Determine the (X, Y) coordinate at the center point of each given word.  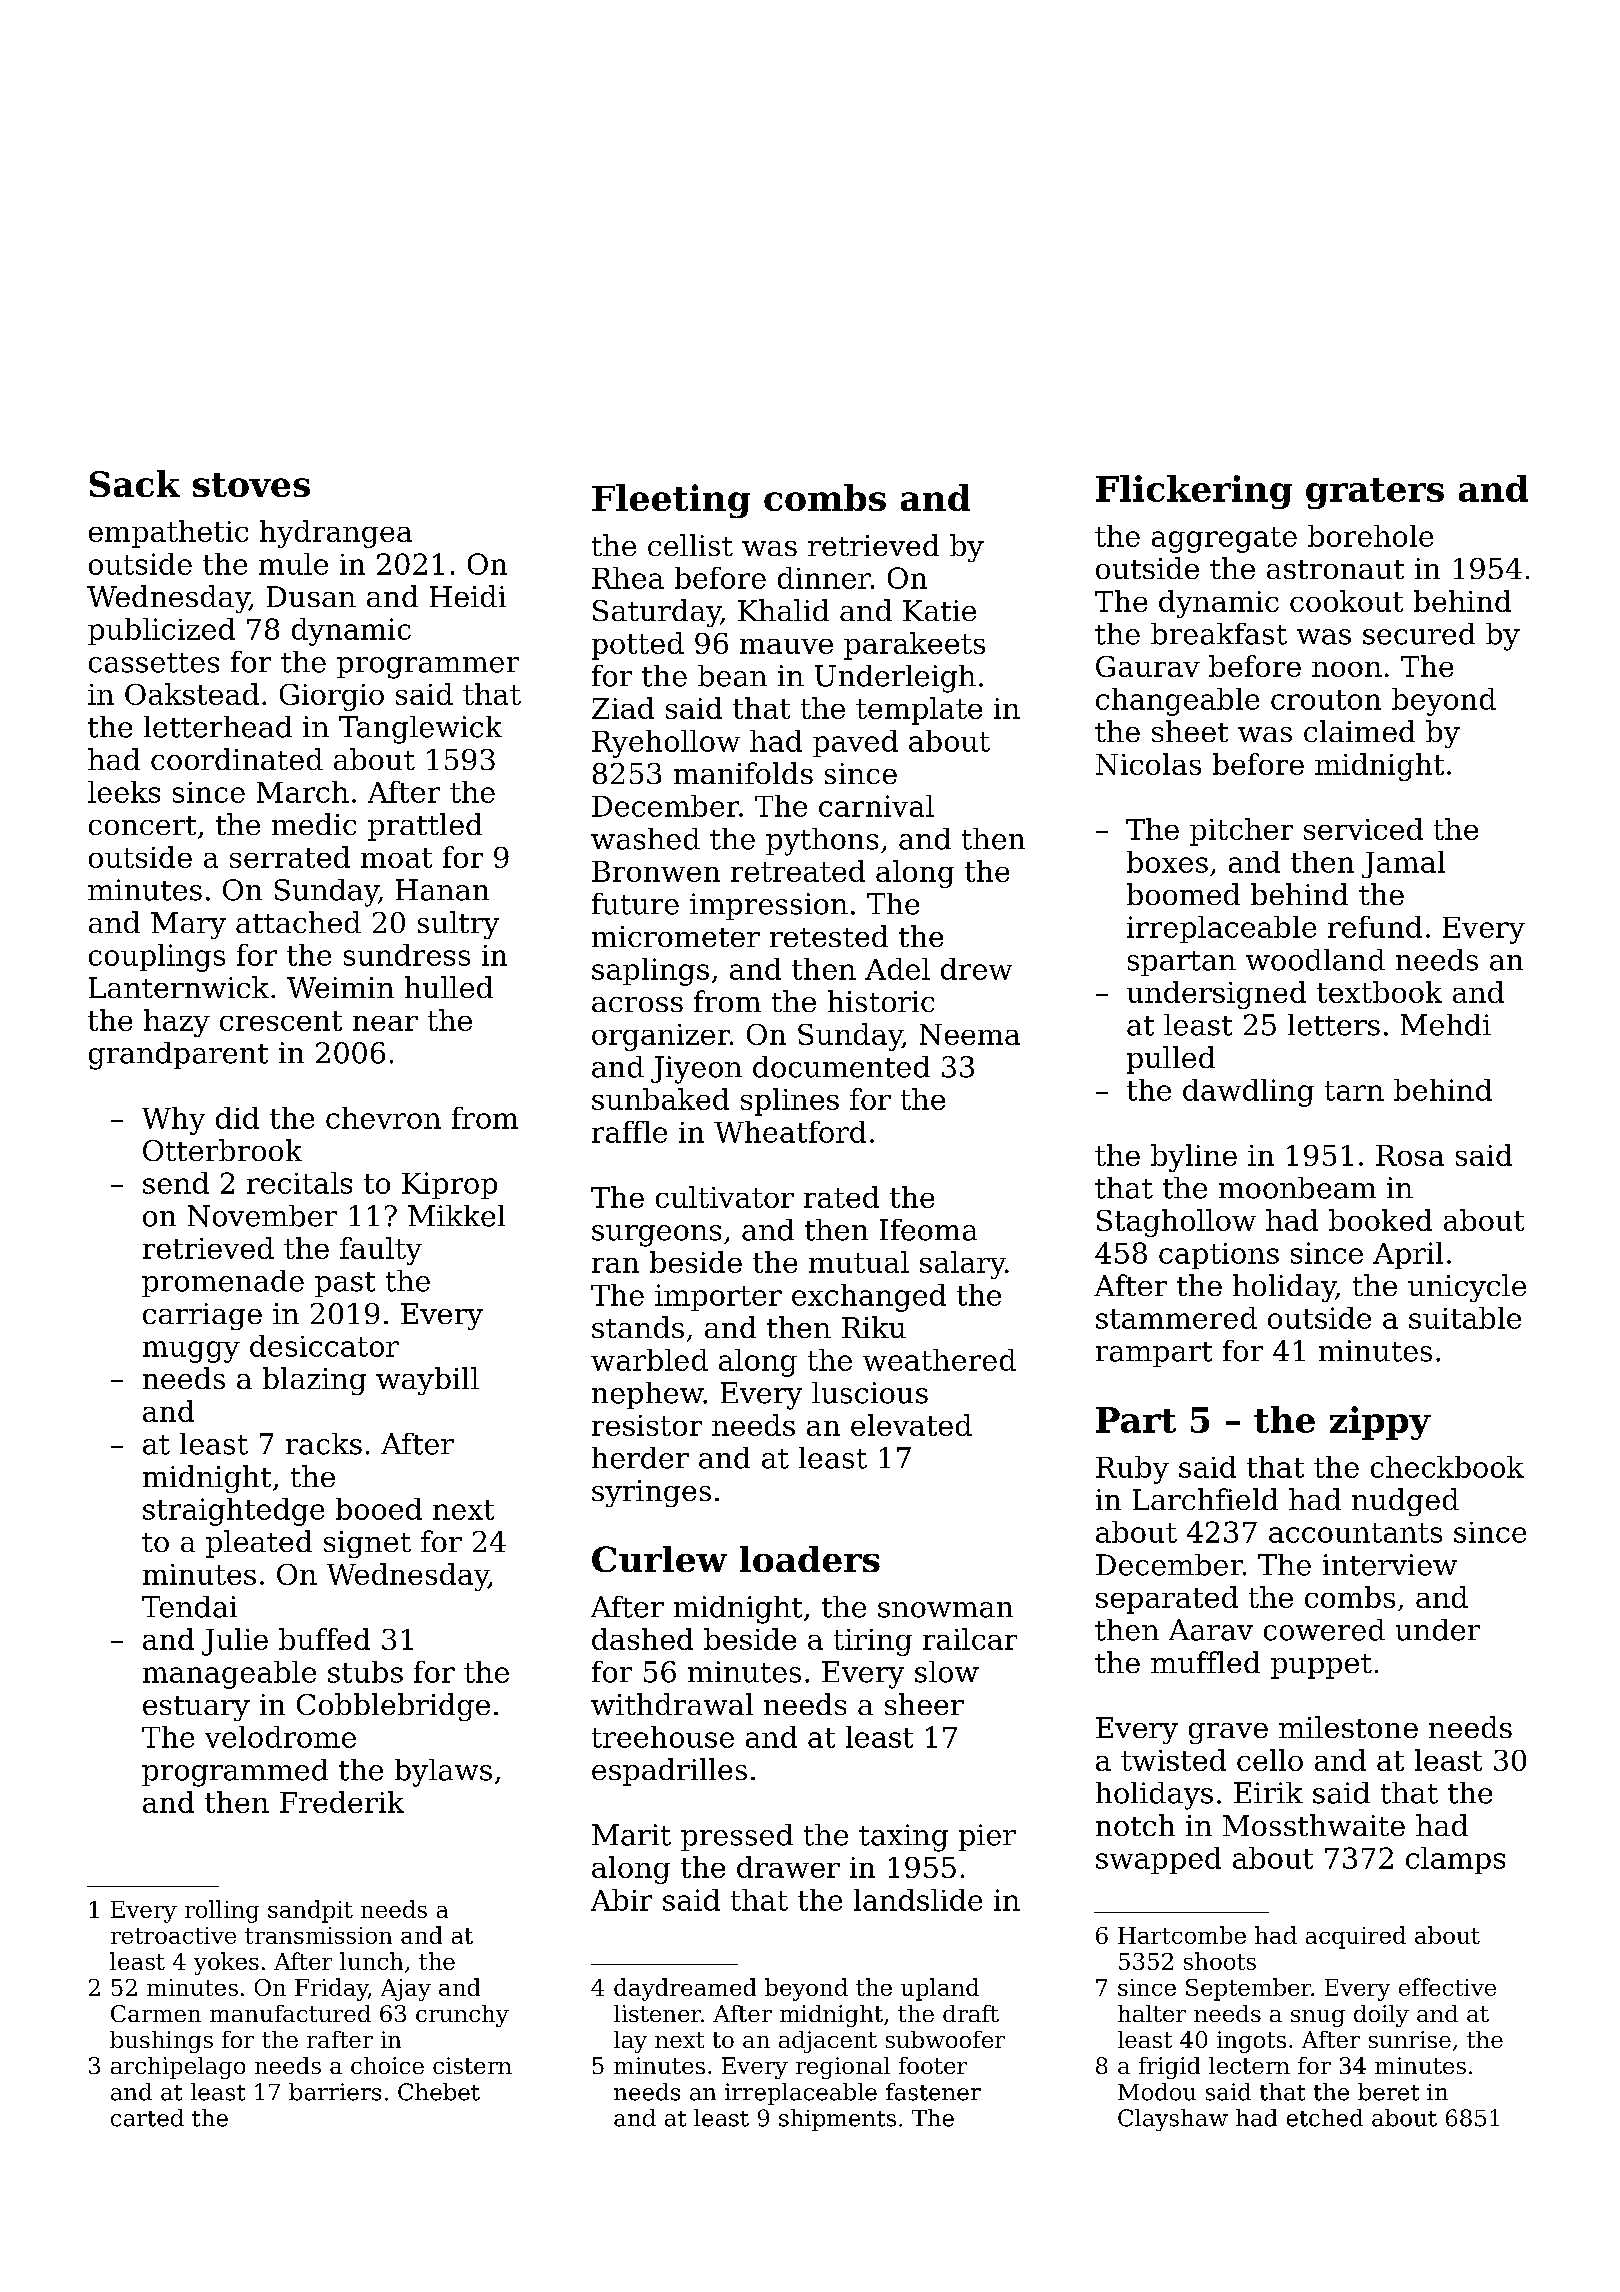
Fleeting (671, 501)
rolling (222, 1911)
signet (367, 1544)
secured (1419, 634)
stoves (251, 485)
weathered (939, 1360)
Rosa (1410, 1155)
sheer (924, 1704)
